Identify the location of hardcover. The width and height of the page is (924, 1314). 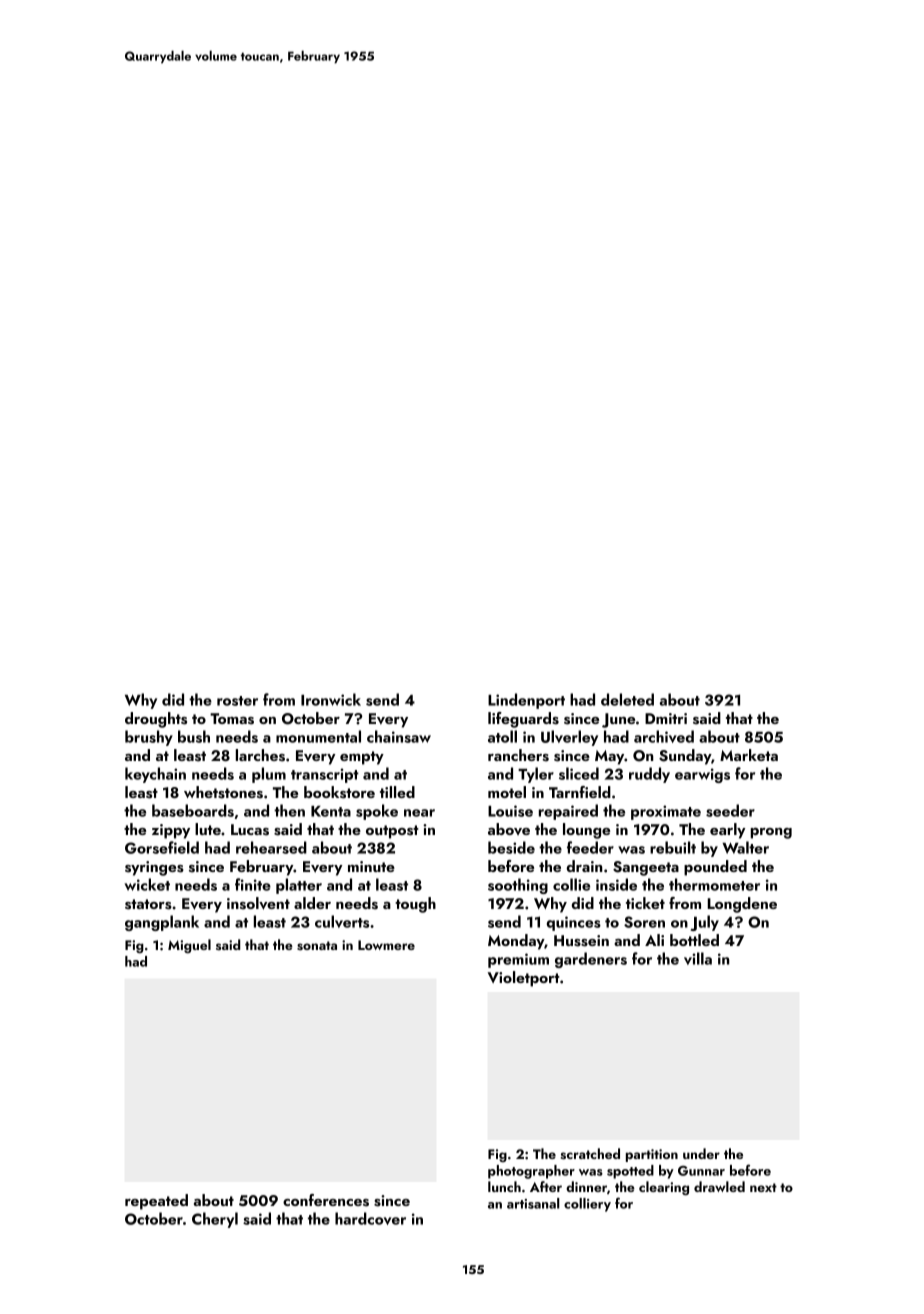
(370, 1218).
